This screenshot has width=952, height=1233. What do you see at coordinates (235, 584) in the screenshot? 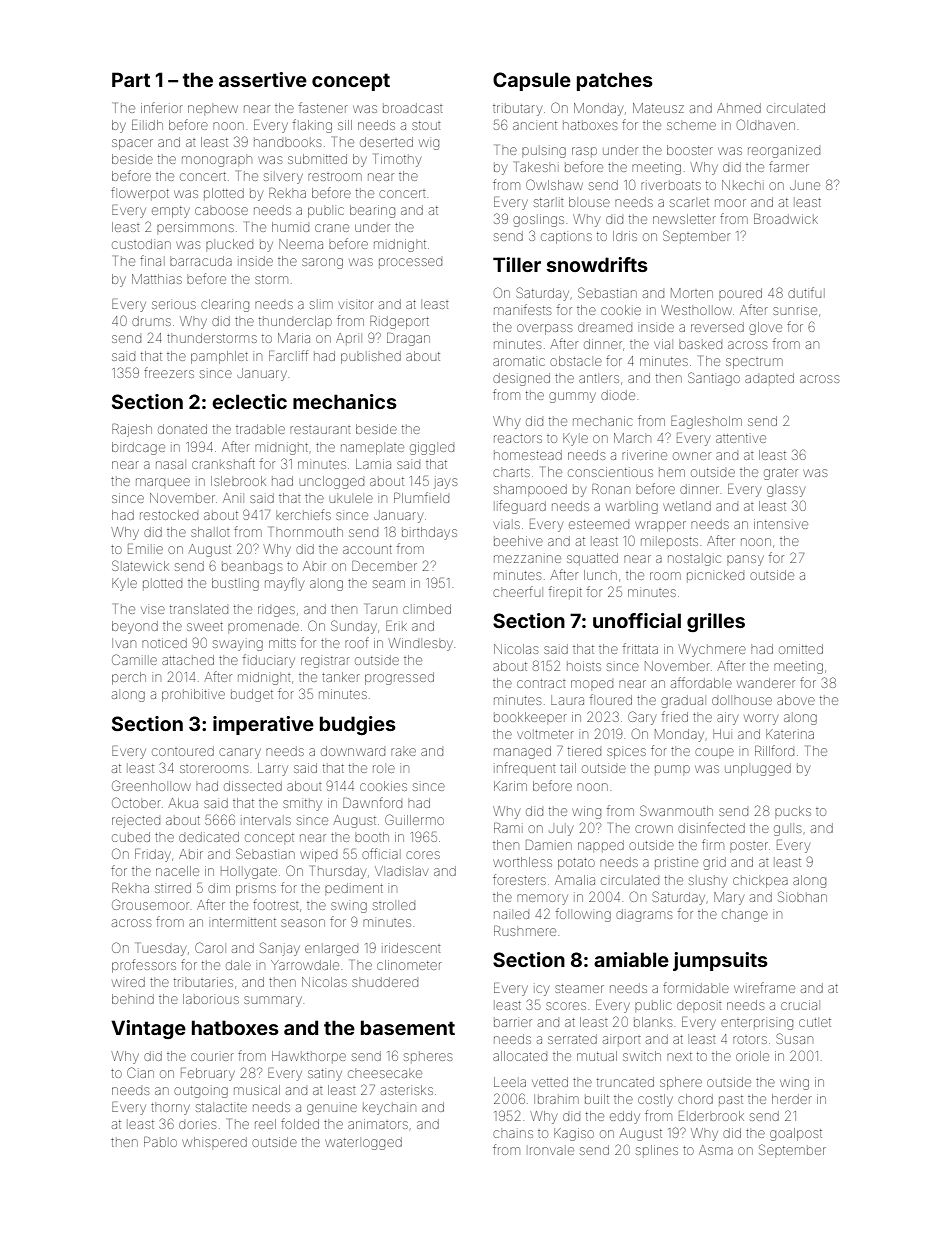
I see `bustling` at bounding box center [235, 584].
